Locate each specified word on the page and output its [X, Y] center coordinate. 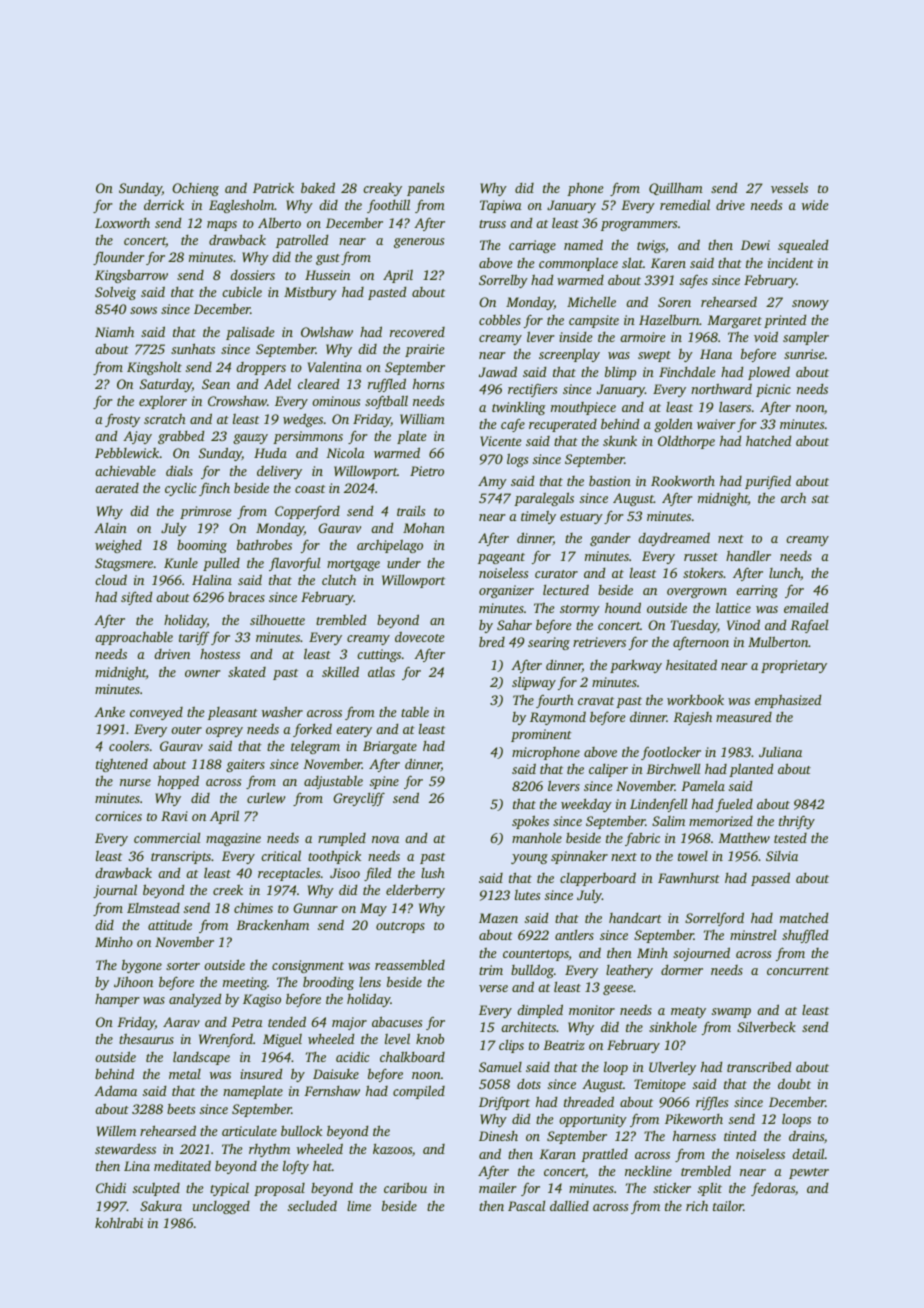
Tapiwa [501, 206]
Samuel [500, 1067]
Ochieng [195, 189]
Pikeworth [694, 1119]
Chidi [111, 1188]
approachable [134, 638]
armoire [643, 337]
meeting [245, 983]
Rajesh [692, 718]
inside [576, 337]
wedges [303, 420]
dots [529, 1084]
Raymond [558, 718]
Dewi [755, 245]
